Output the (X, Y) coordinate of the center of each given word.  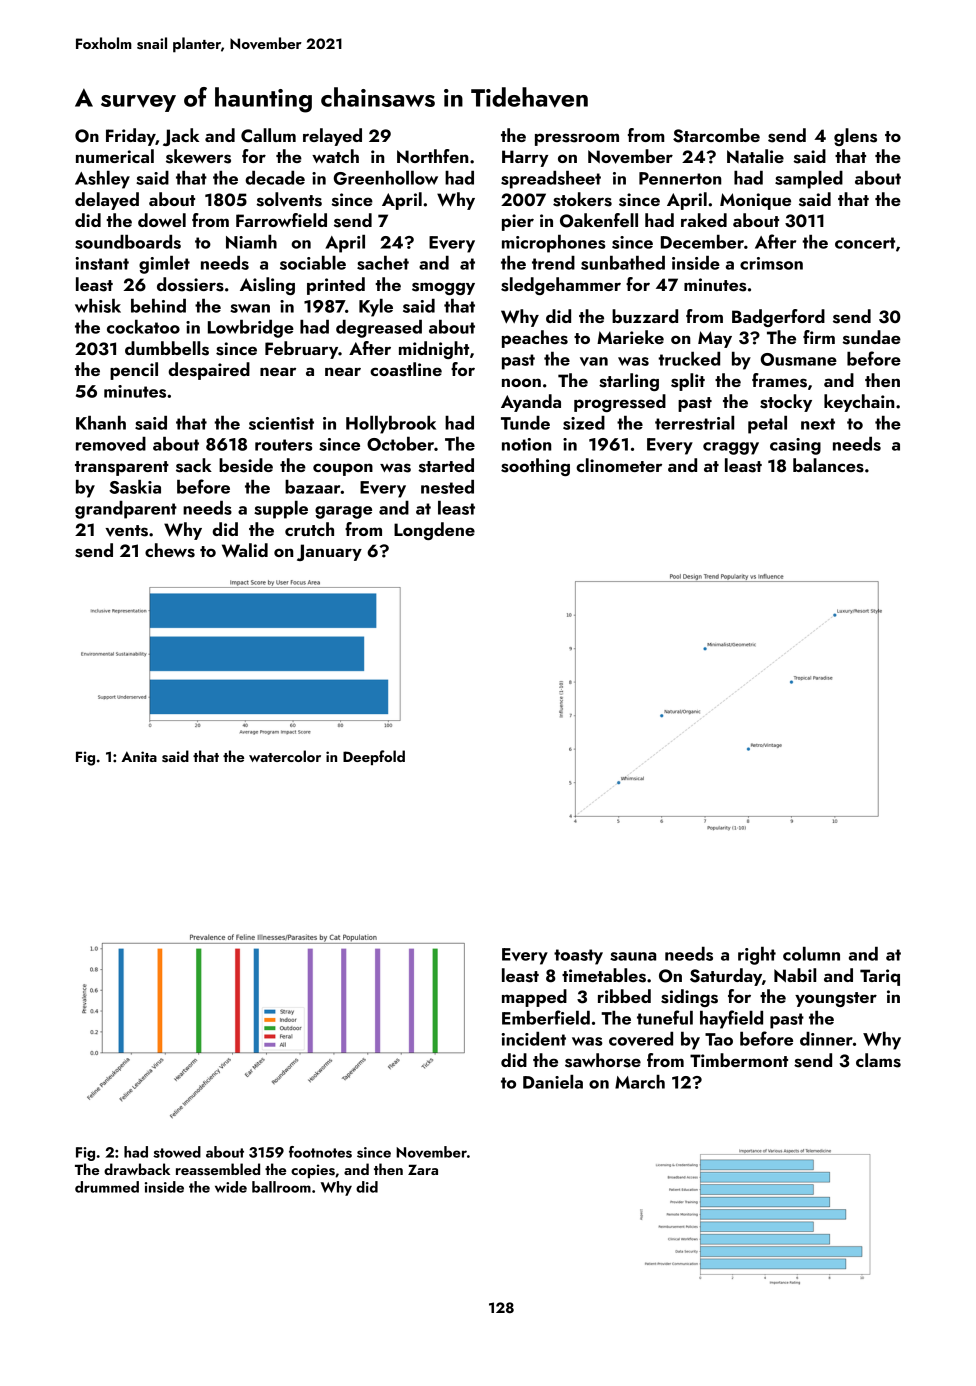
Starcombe (716, 135)
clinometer (619, 465)
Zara (423, 1170)
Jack (181, 137)
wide (231, 1187)
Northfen (432, 156)
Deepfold (374, 757)
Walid (245, 550)
